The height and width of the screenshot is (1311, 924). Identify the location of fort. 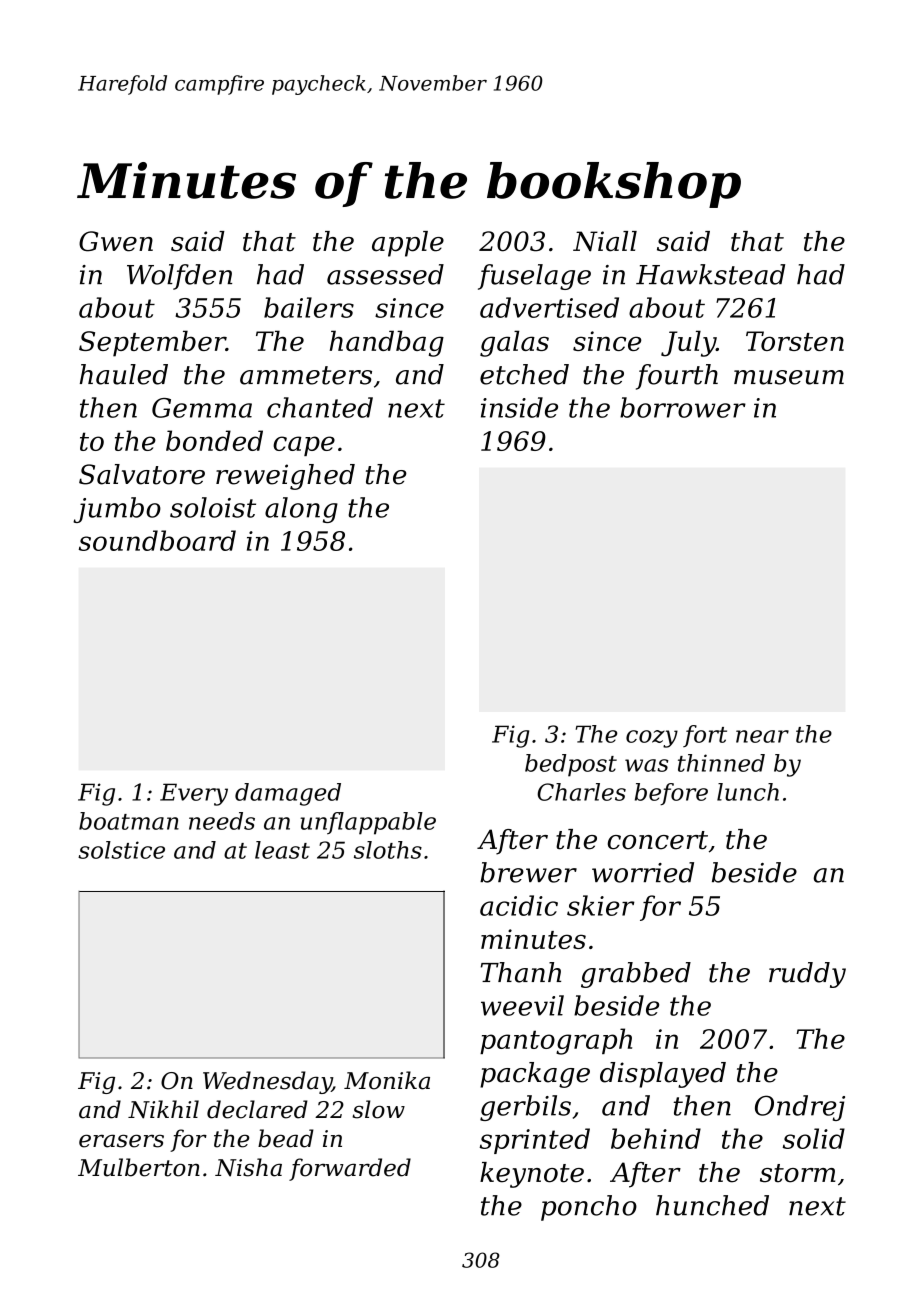
(705, 736).
